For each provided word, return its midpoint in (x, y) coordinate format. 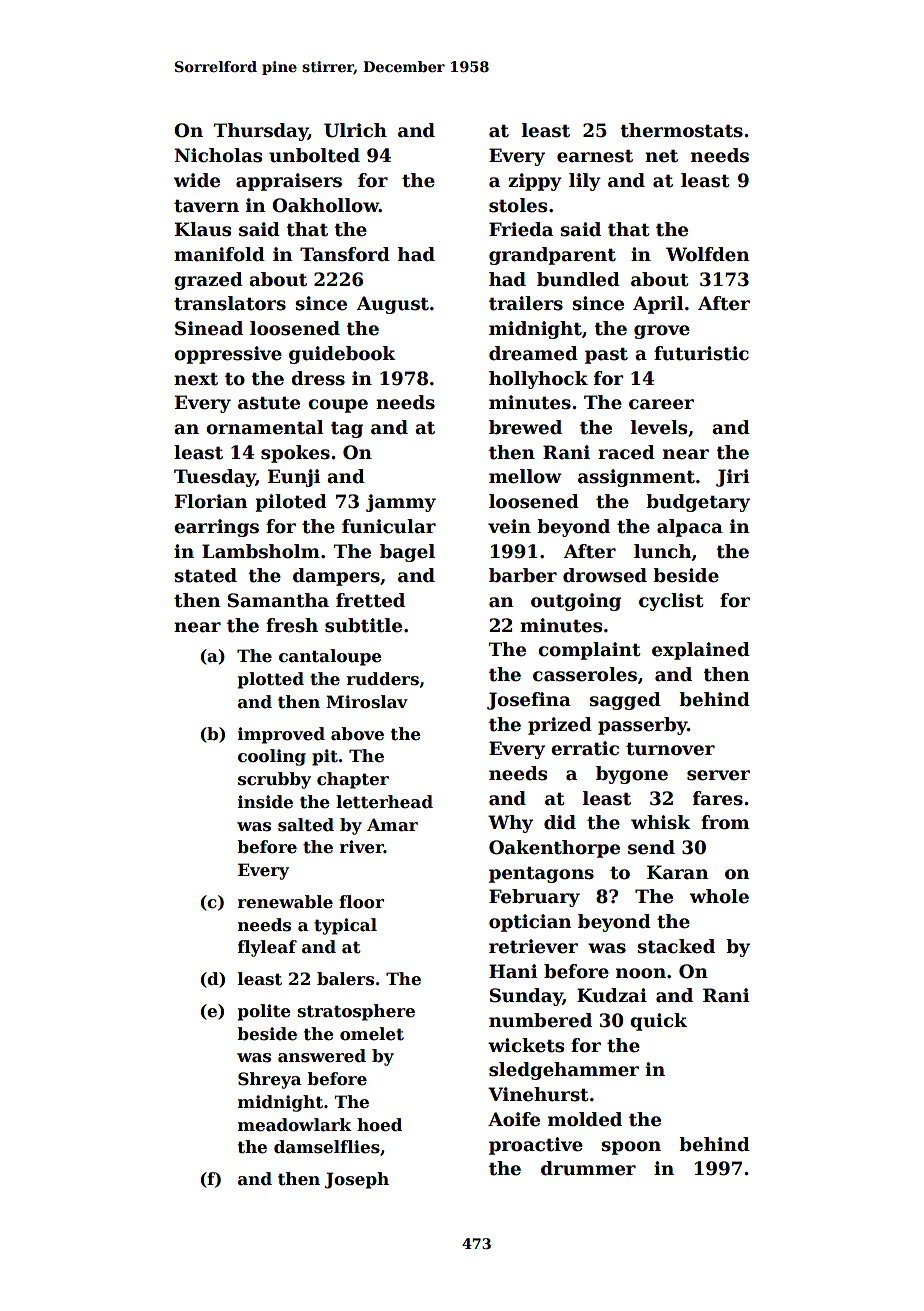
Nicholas (218, 155)
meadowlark (295, 1125)
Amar (392, 825)
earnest (595, 156)
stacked (676, 946)
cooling (272, 757)
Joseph (356, 1180)
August (393, 305)
